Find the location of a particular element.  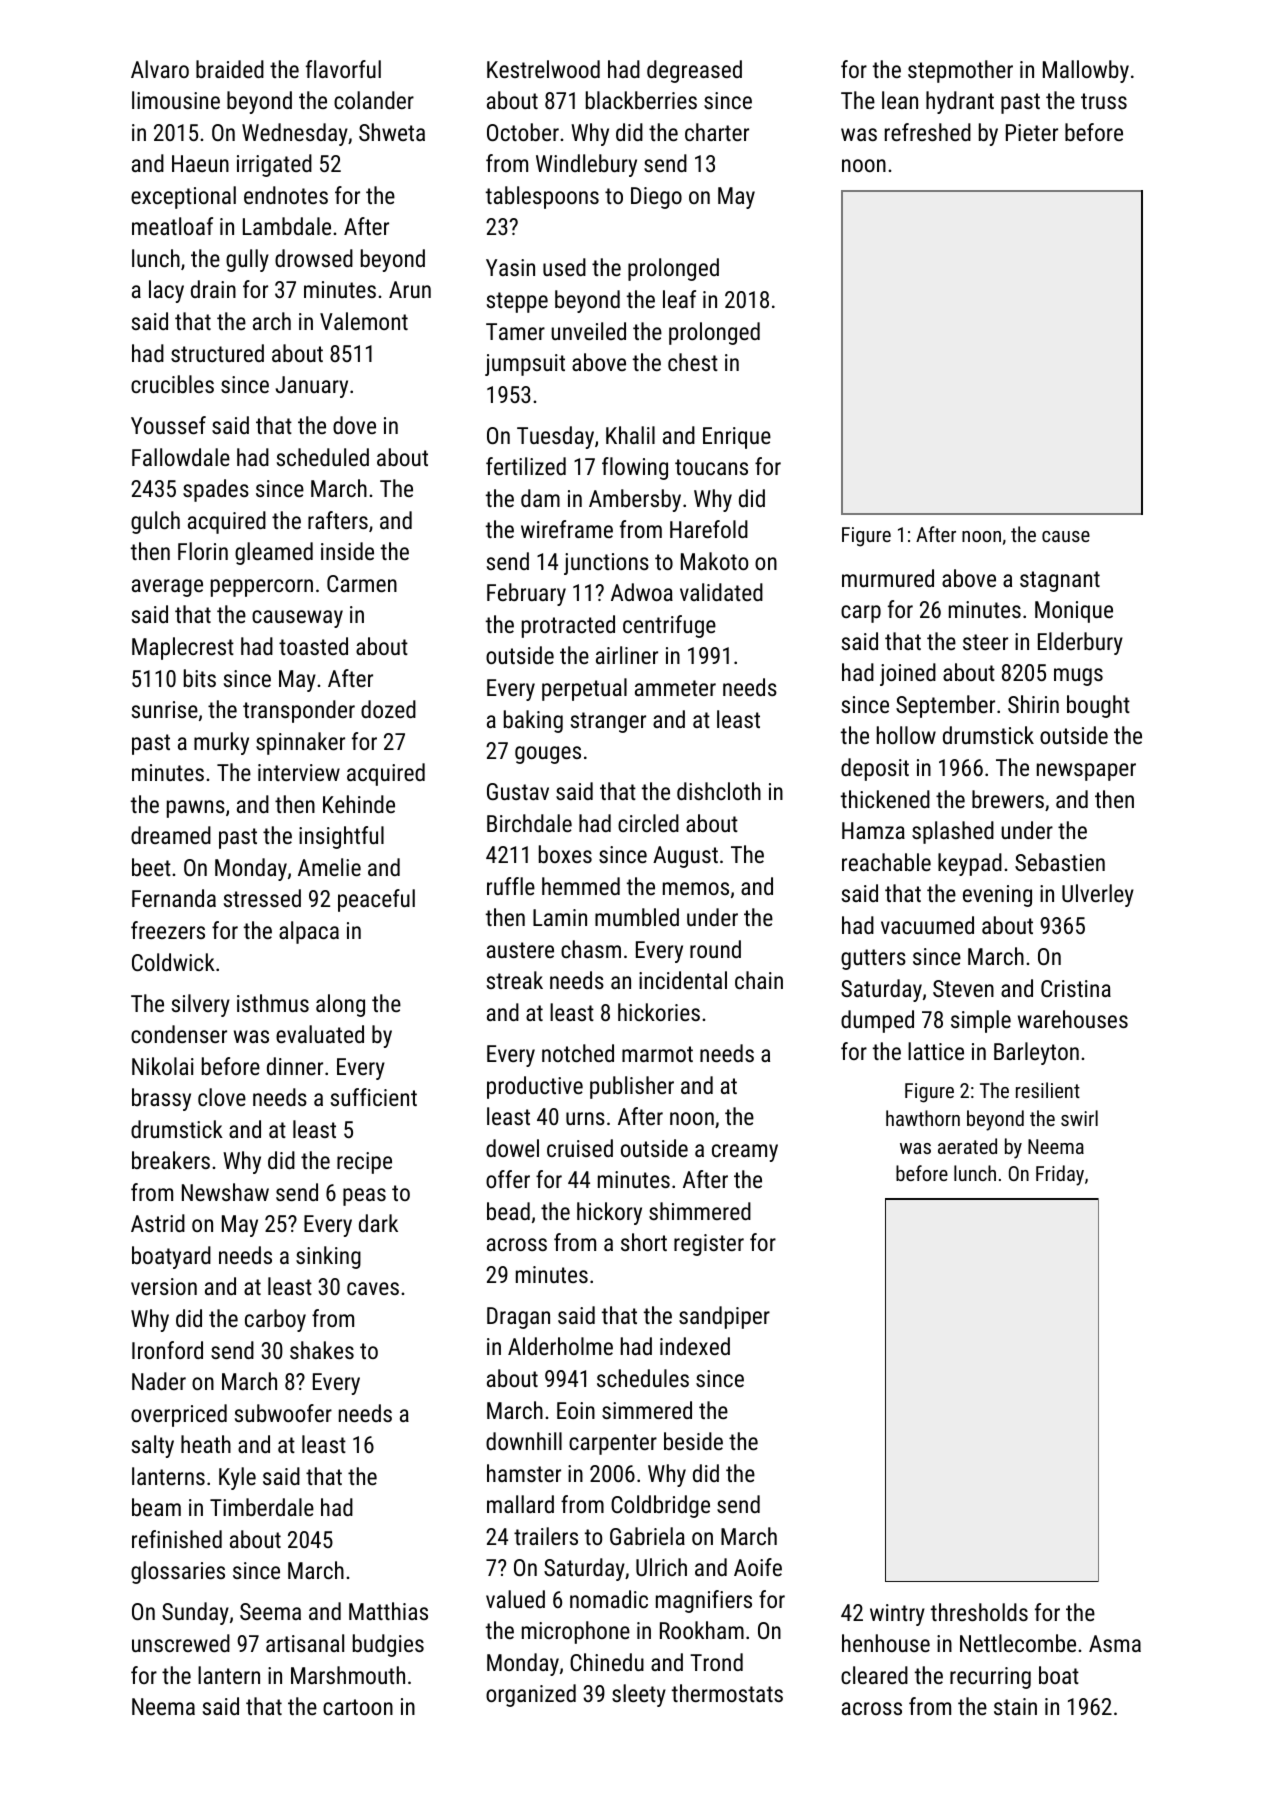

Elderbury is located at coordinates (1080, 643).
